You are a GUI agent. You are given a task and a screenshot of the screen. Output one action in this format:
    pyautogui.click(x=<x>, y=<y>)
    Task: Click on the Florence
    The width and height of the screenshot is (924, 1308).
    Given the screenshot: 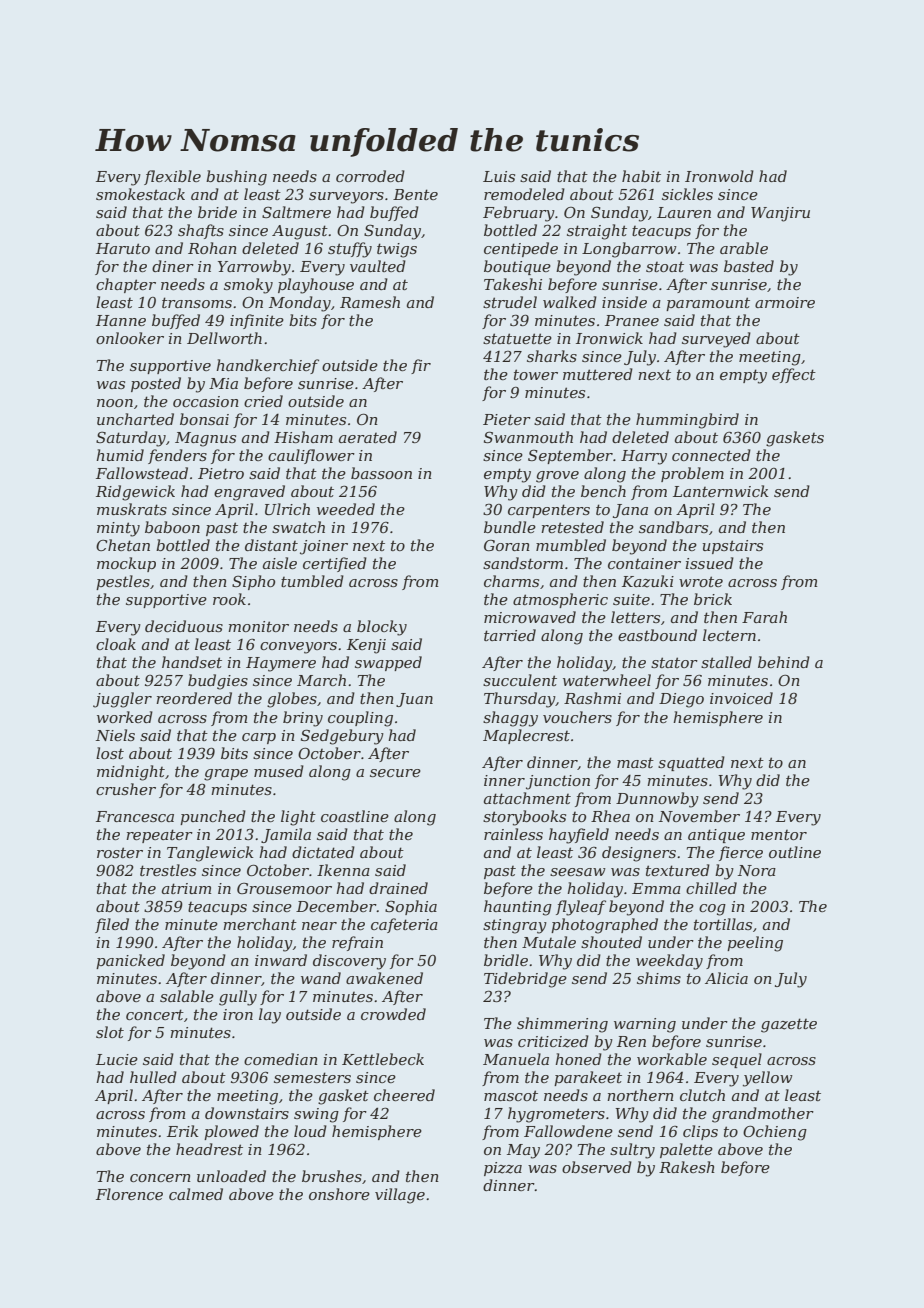 What is the action you would take?
    pyautogui.click(x=129, y=1194)
